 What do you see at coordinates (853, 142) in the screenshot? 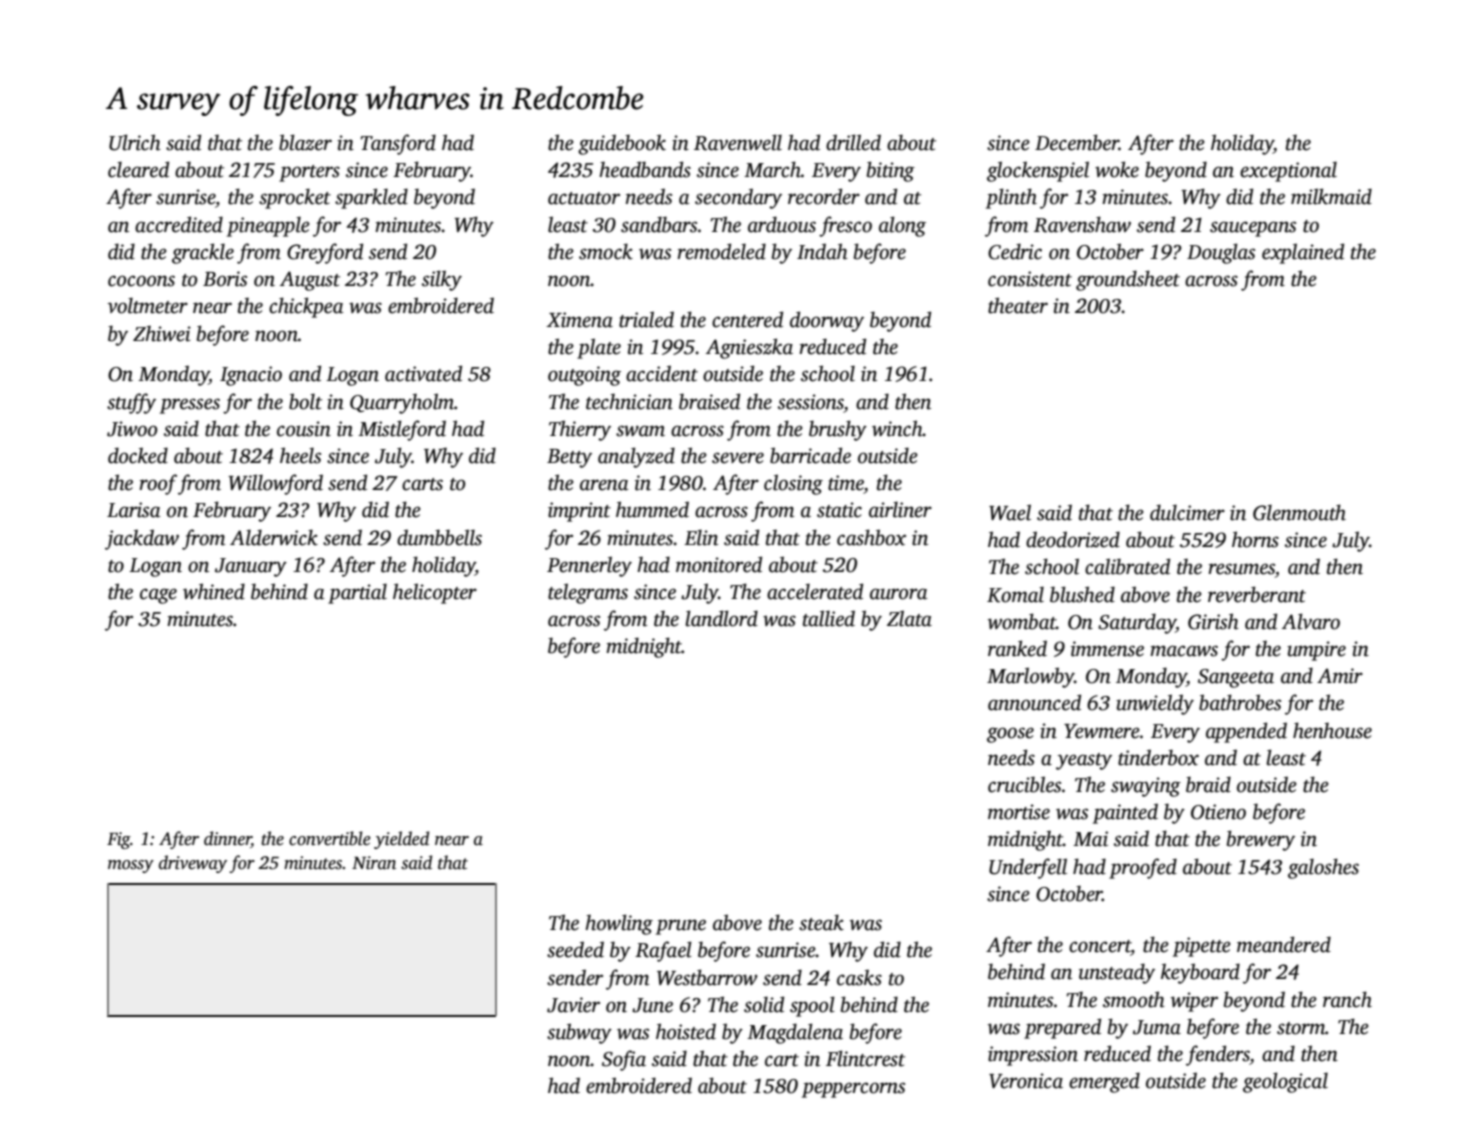
I see `drilled` at bounding box center [853, 142].
